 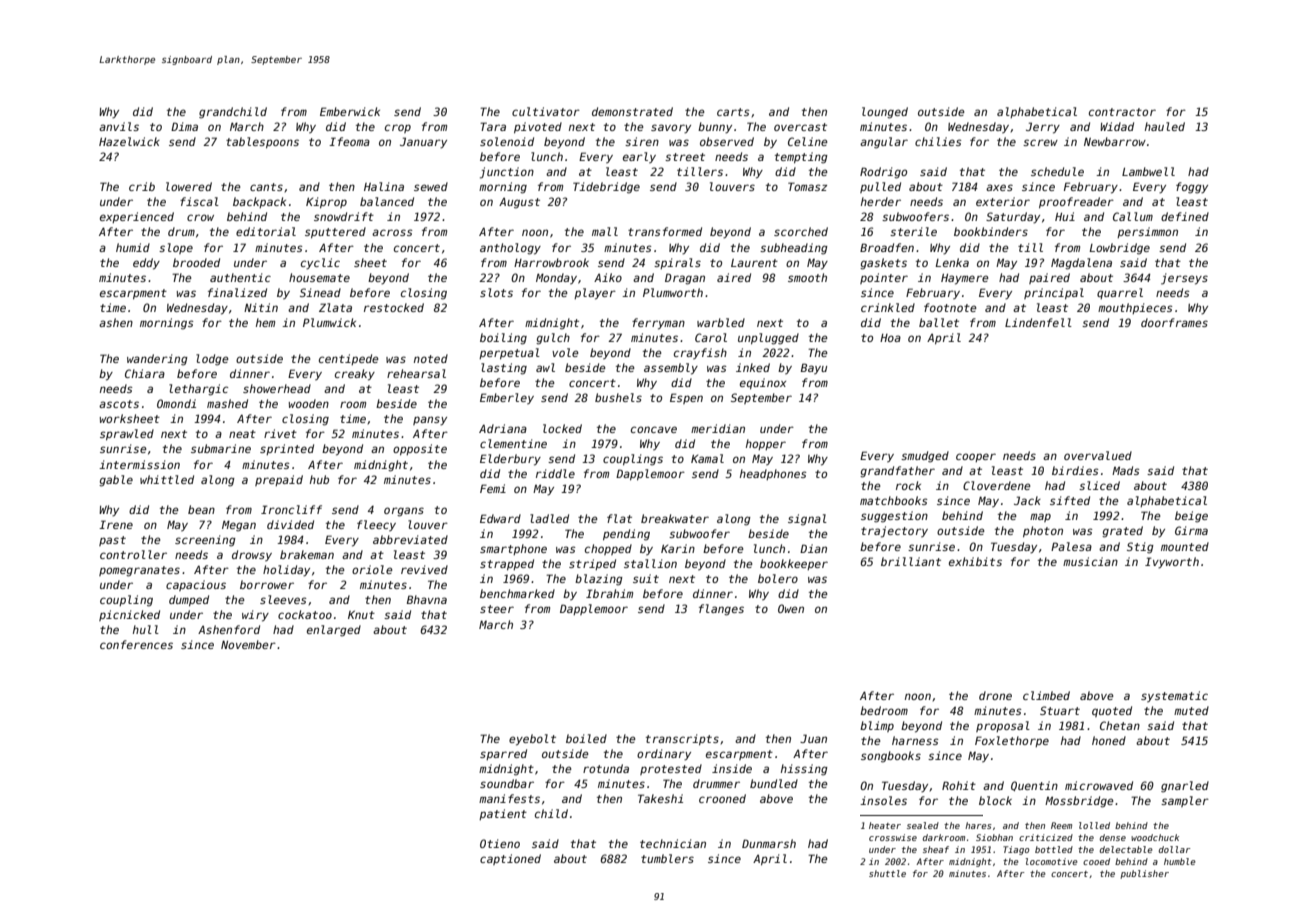 What do you see at coordinates (562, 428) in the screenshot?
I see `locked` at bounding box center [562, 428].
